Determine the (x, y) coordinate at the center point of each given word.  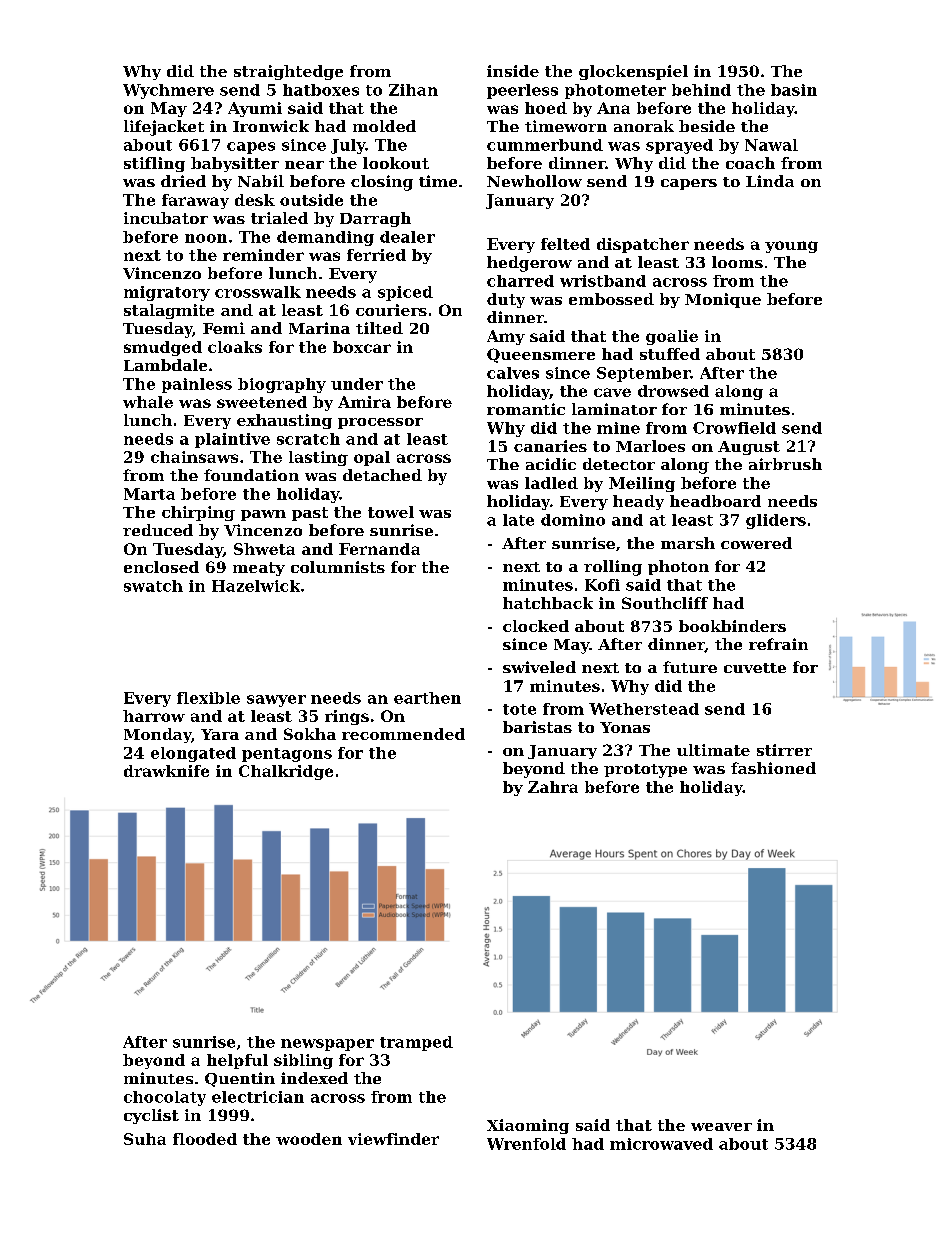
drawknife (166, 771)
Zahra (553, 787)
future (690, 667)
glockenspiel (633, 72)
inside (513, 71)
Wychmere (168, 91)
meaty (259, 569)
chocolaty (165, 1098)
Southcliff (665, 603)
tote (519, 709)
